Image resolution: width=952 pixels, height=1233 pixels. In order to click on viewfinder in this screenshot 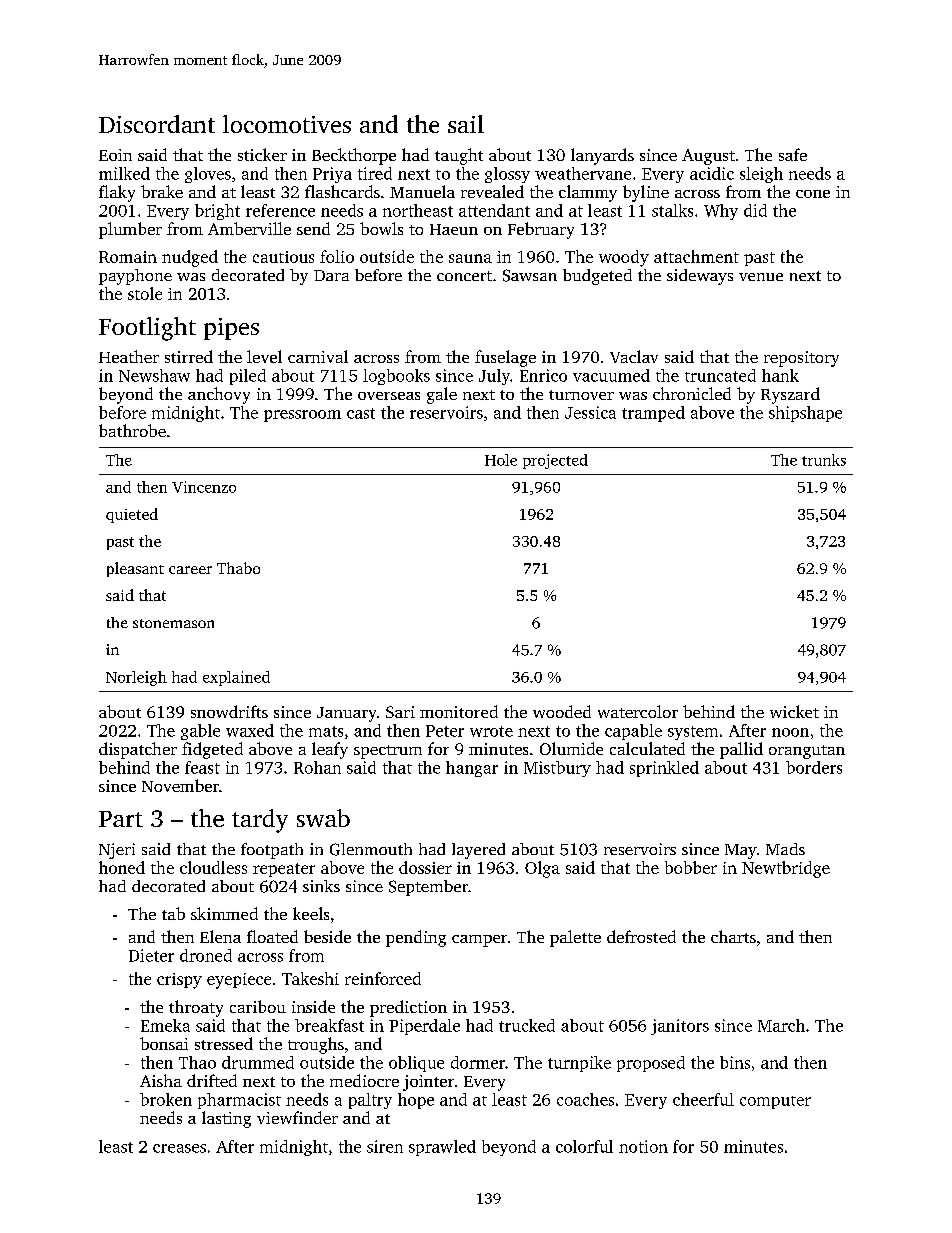, I will do `click(297, 1117)`.
